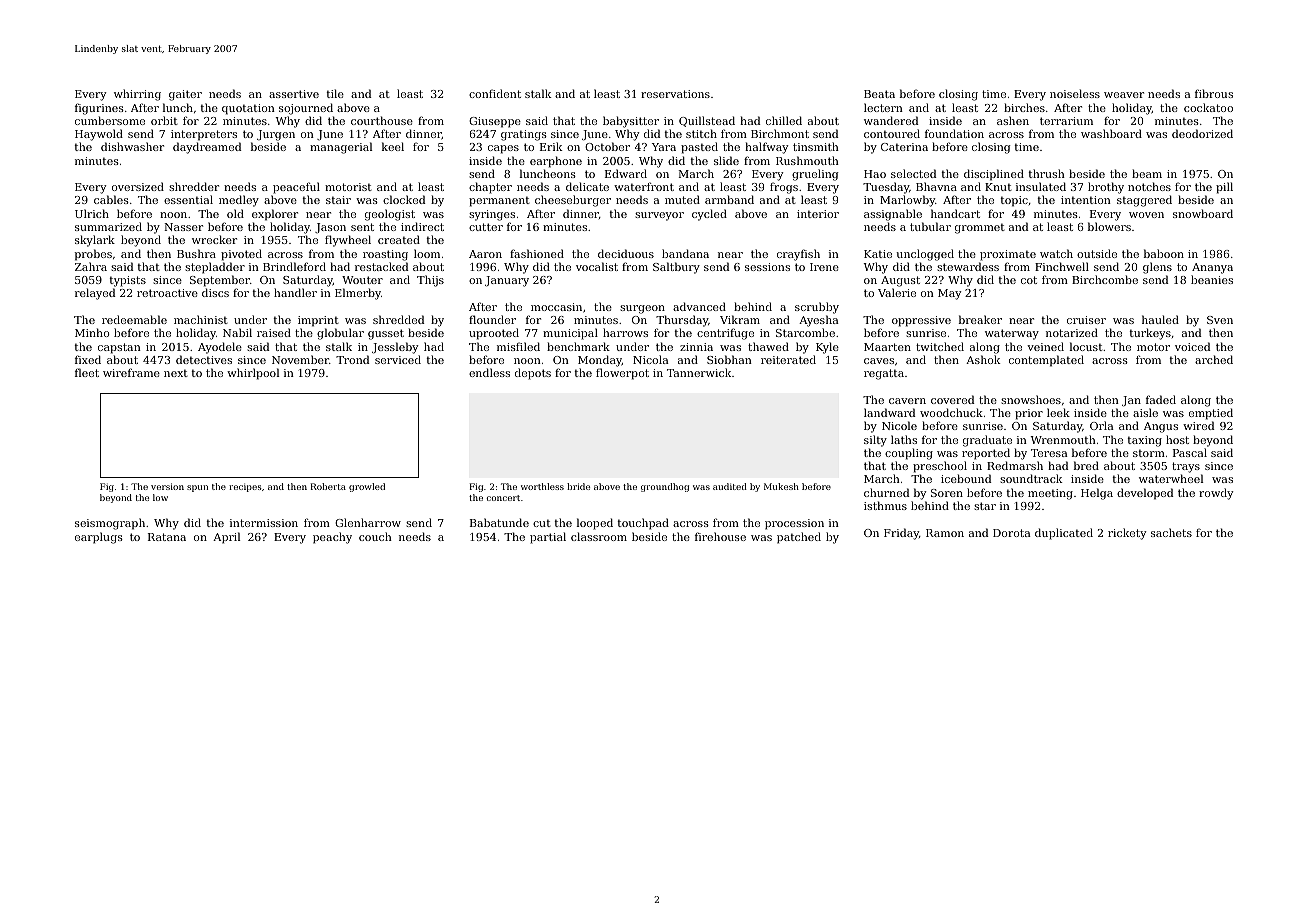 The width and height of the page is (1308, 924). Describe the element at coordinates (137, 95) in the page. I see `whirring` at that location.
